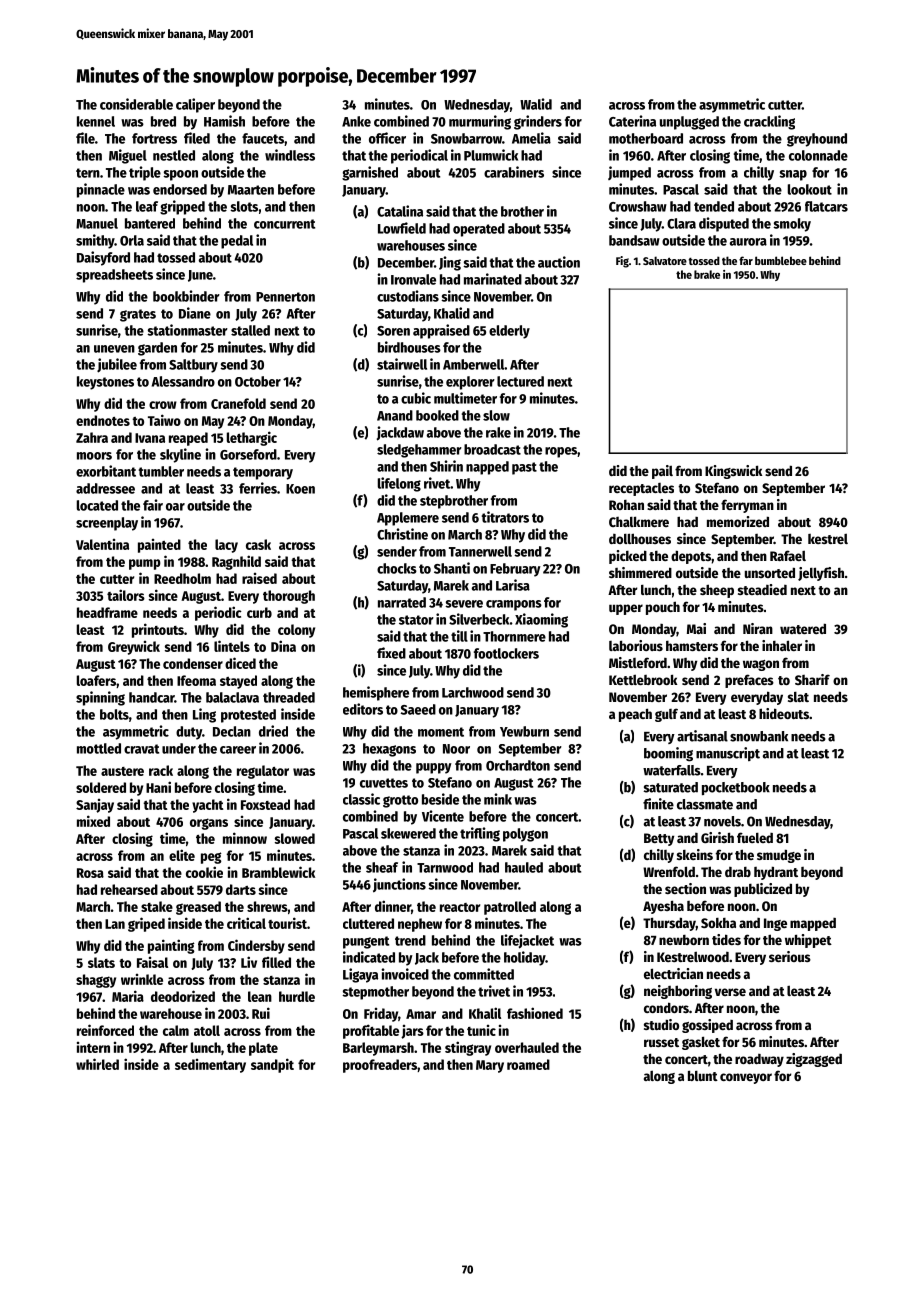 Image resolution: width=924 pixels, height=1308 pixels. What do you see at coordinates (817, 140) in the screenshot?
I see `greyhound` at bounding box center [817, 140].
